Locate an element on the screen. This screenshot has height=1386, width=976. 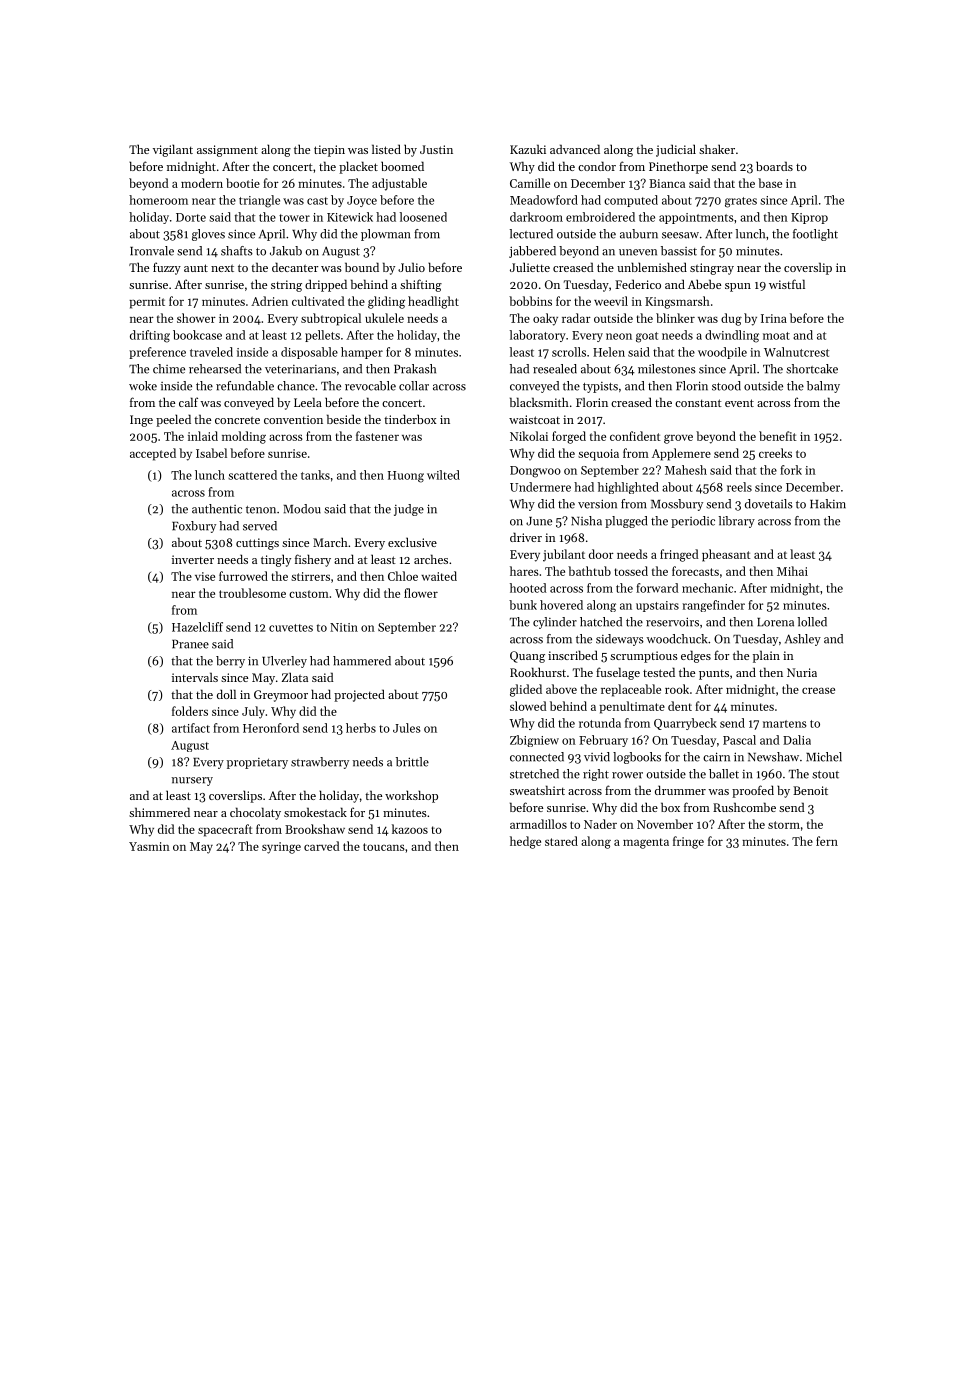
Foxbury is located at coordinates (194, 527).
